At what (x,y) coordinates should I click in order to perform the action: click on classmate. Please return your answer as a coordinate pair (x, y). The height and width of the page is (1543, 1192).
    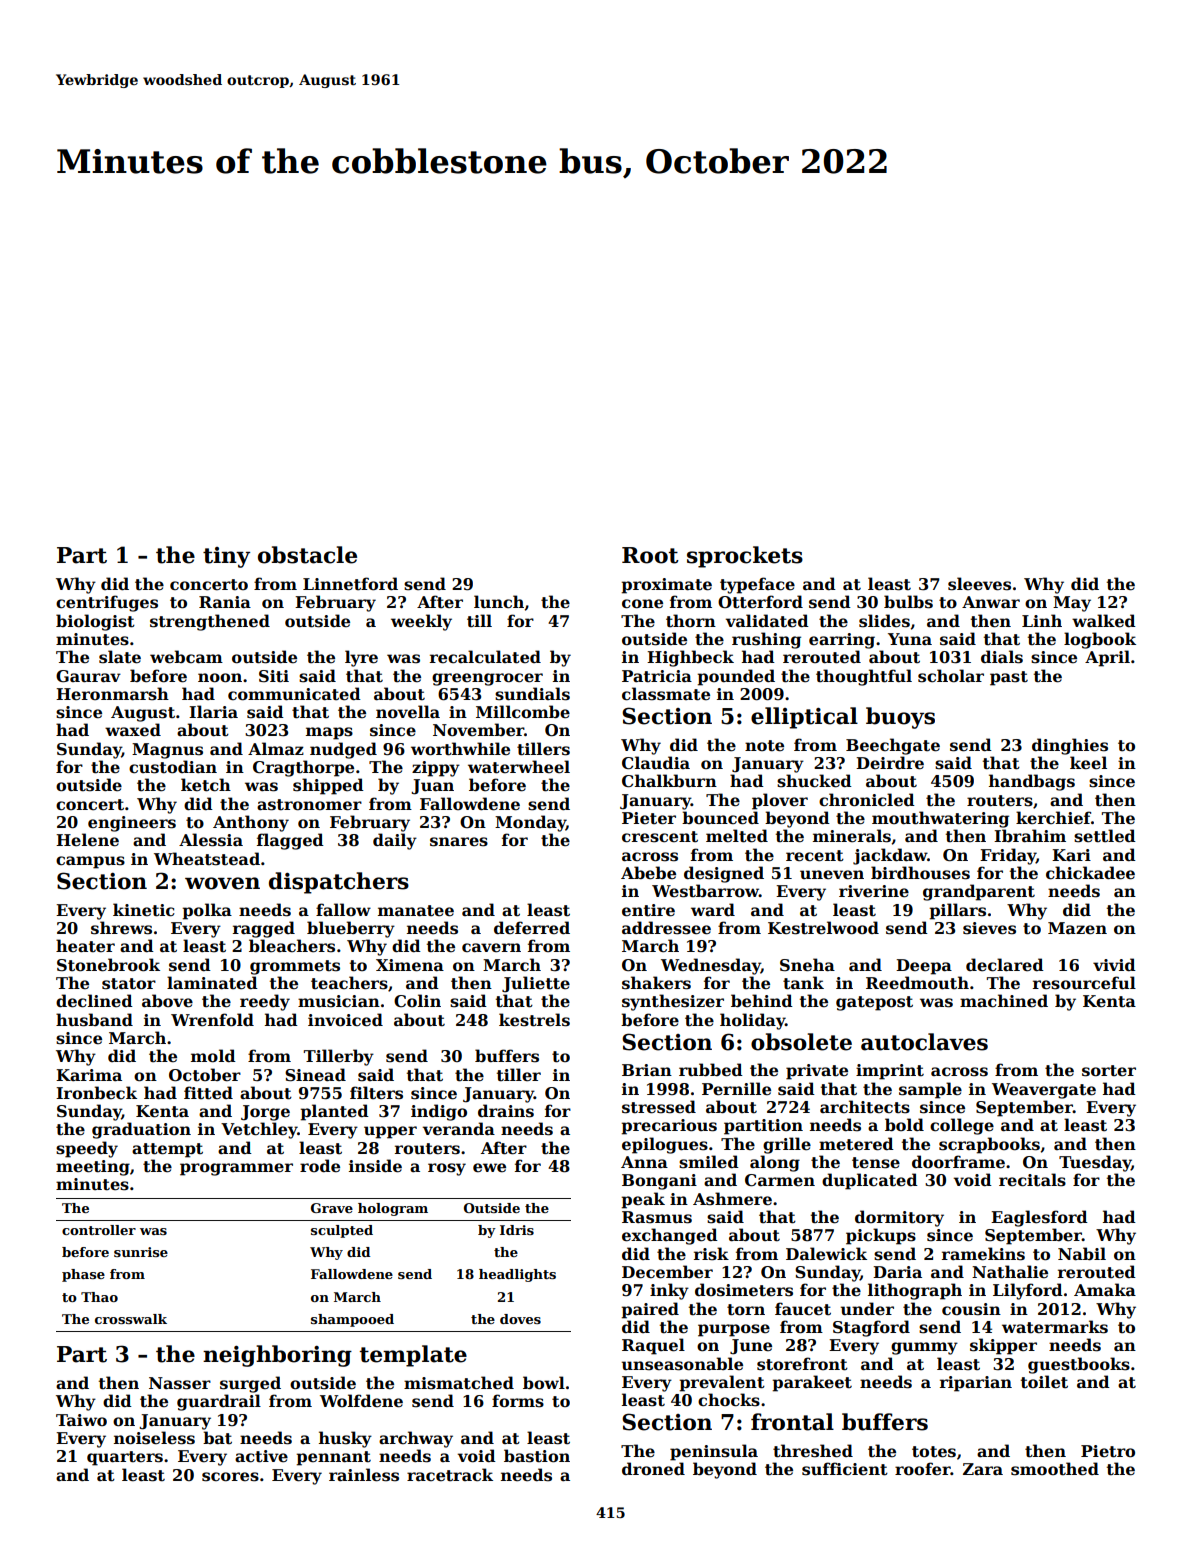
    Looking at the image, I should click on (666, 694).
